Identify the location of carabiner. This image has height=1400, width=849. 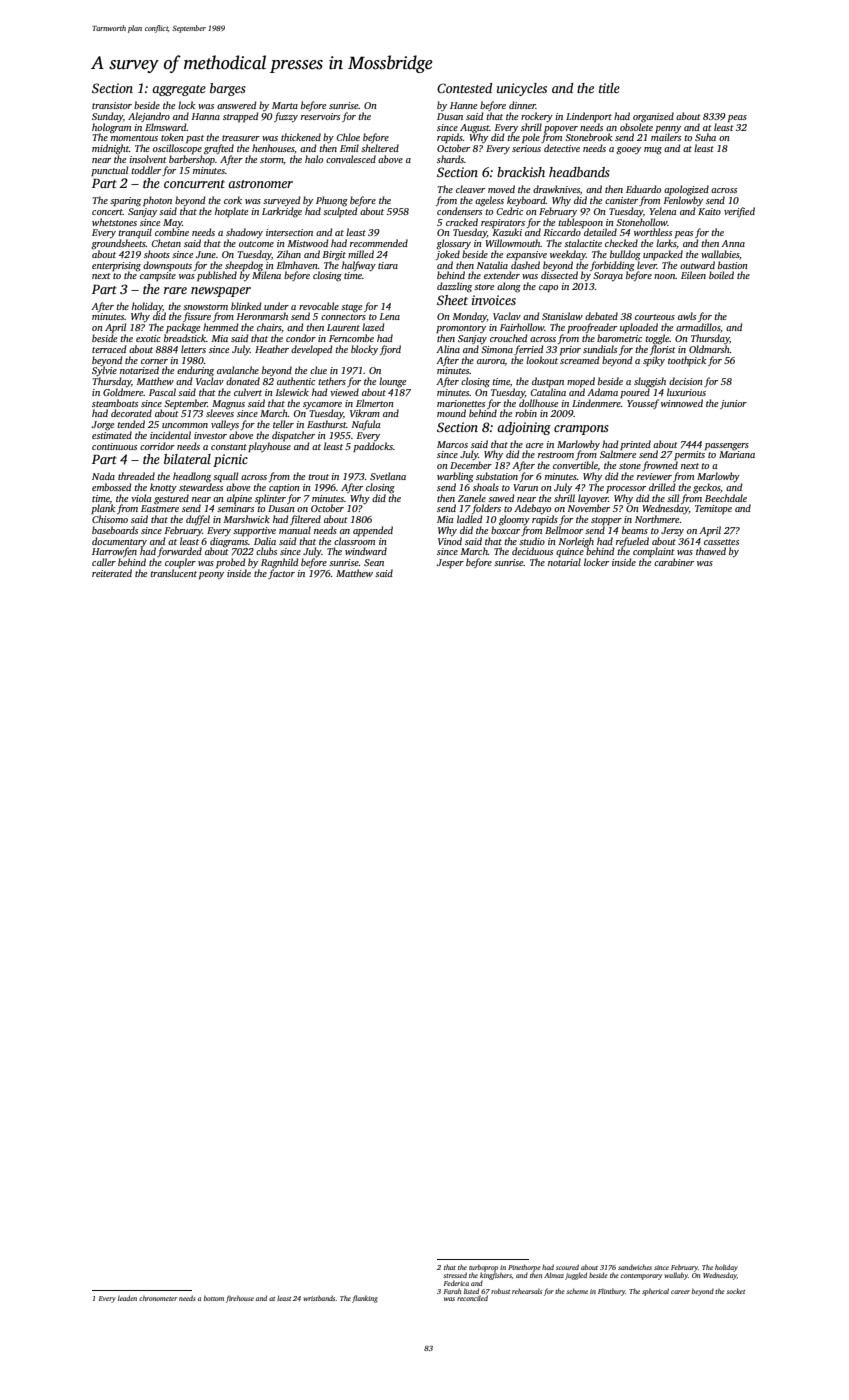
(674, 562).
